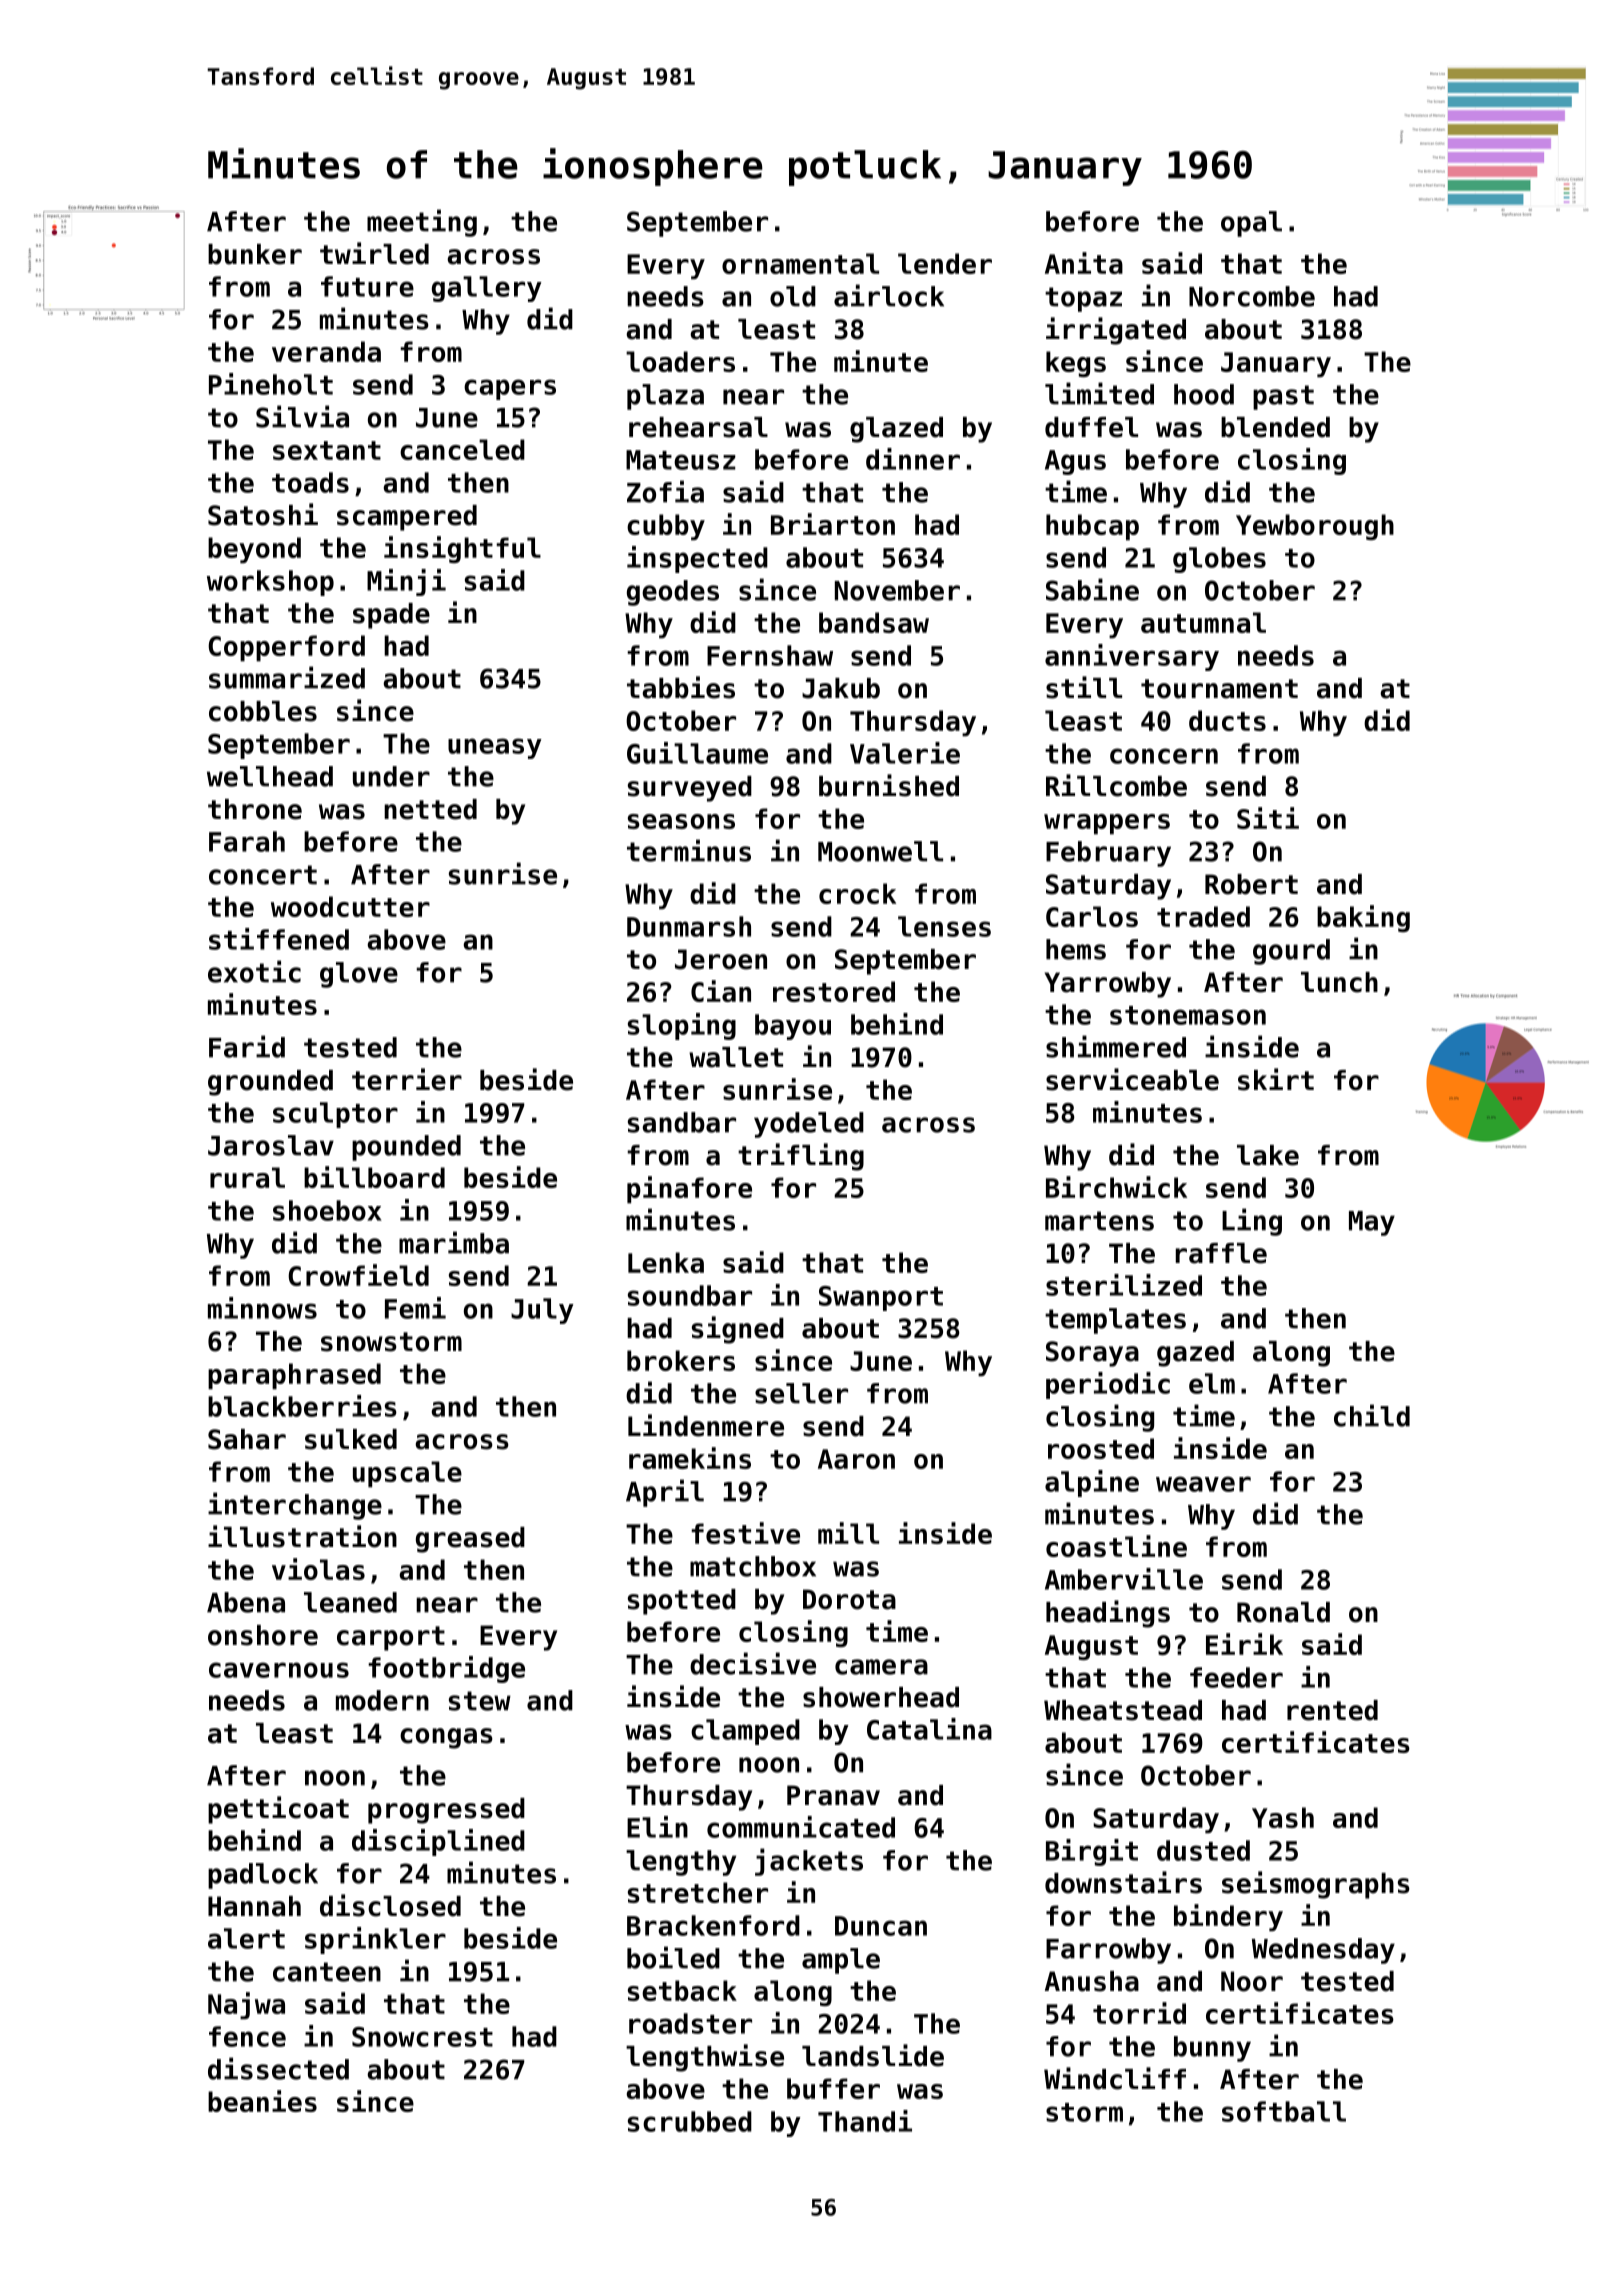 The height and width of the screenshot is (2292, 1620). Describe the element at coordinates (1221, 1253) in the screenshot. I see `raffle` at that location.
